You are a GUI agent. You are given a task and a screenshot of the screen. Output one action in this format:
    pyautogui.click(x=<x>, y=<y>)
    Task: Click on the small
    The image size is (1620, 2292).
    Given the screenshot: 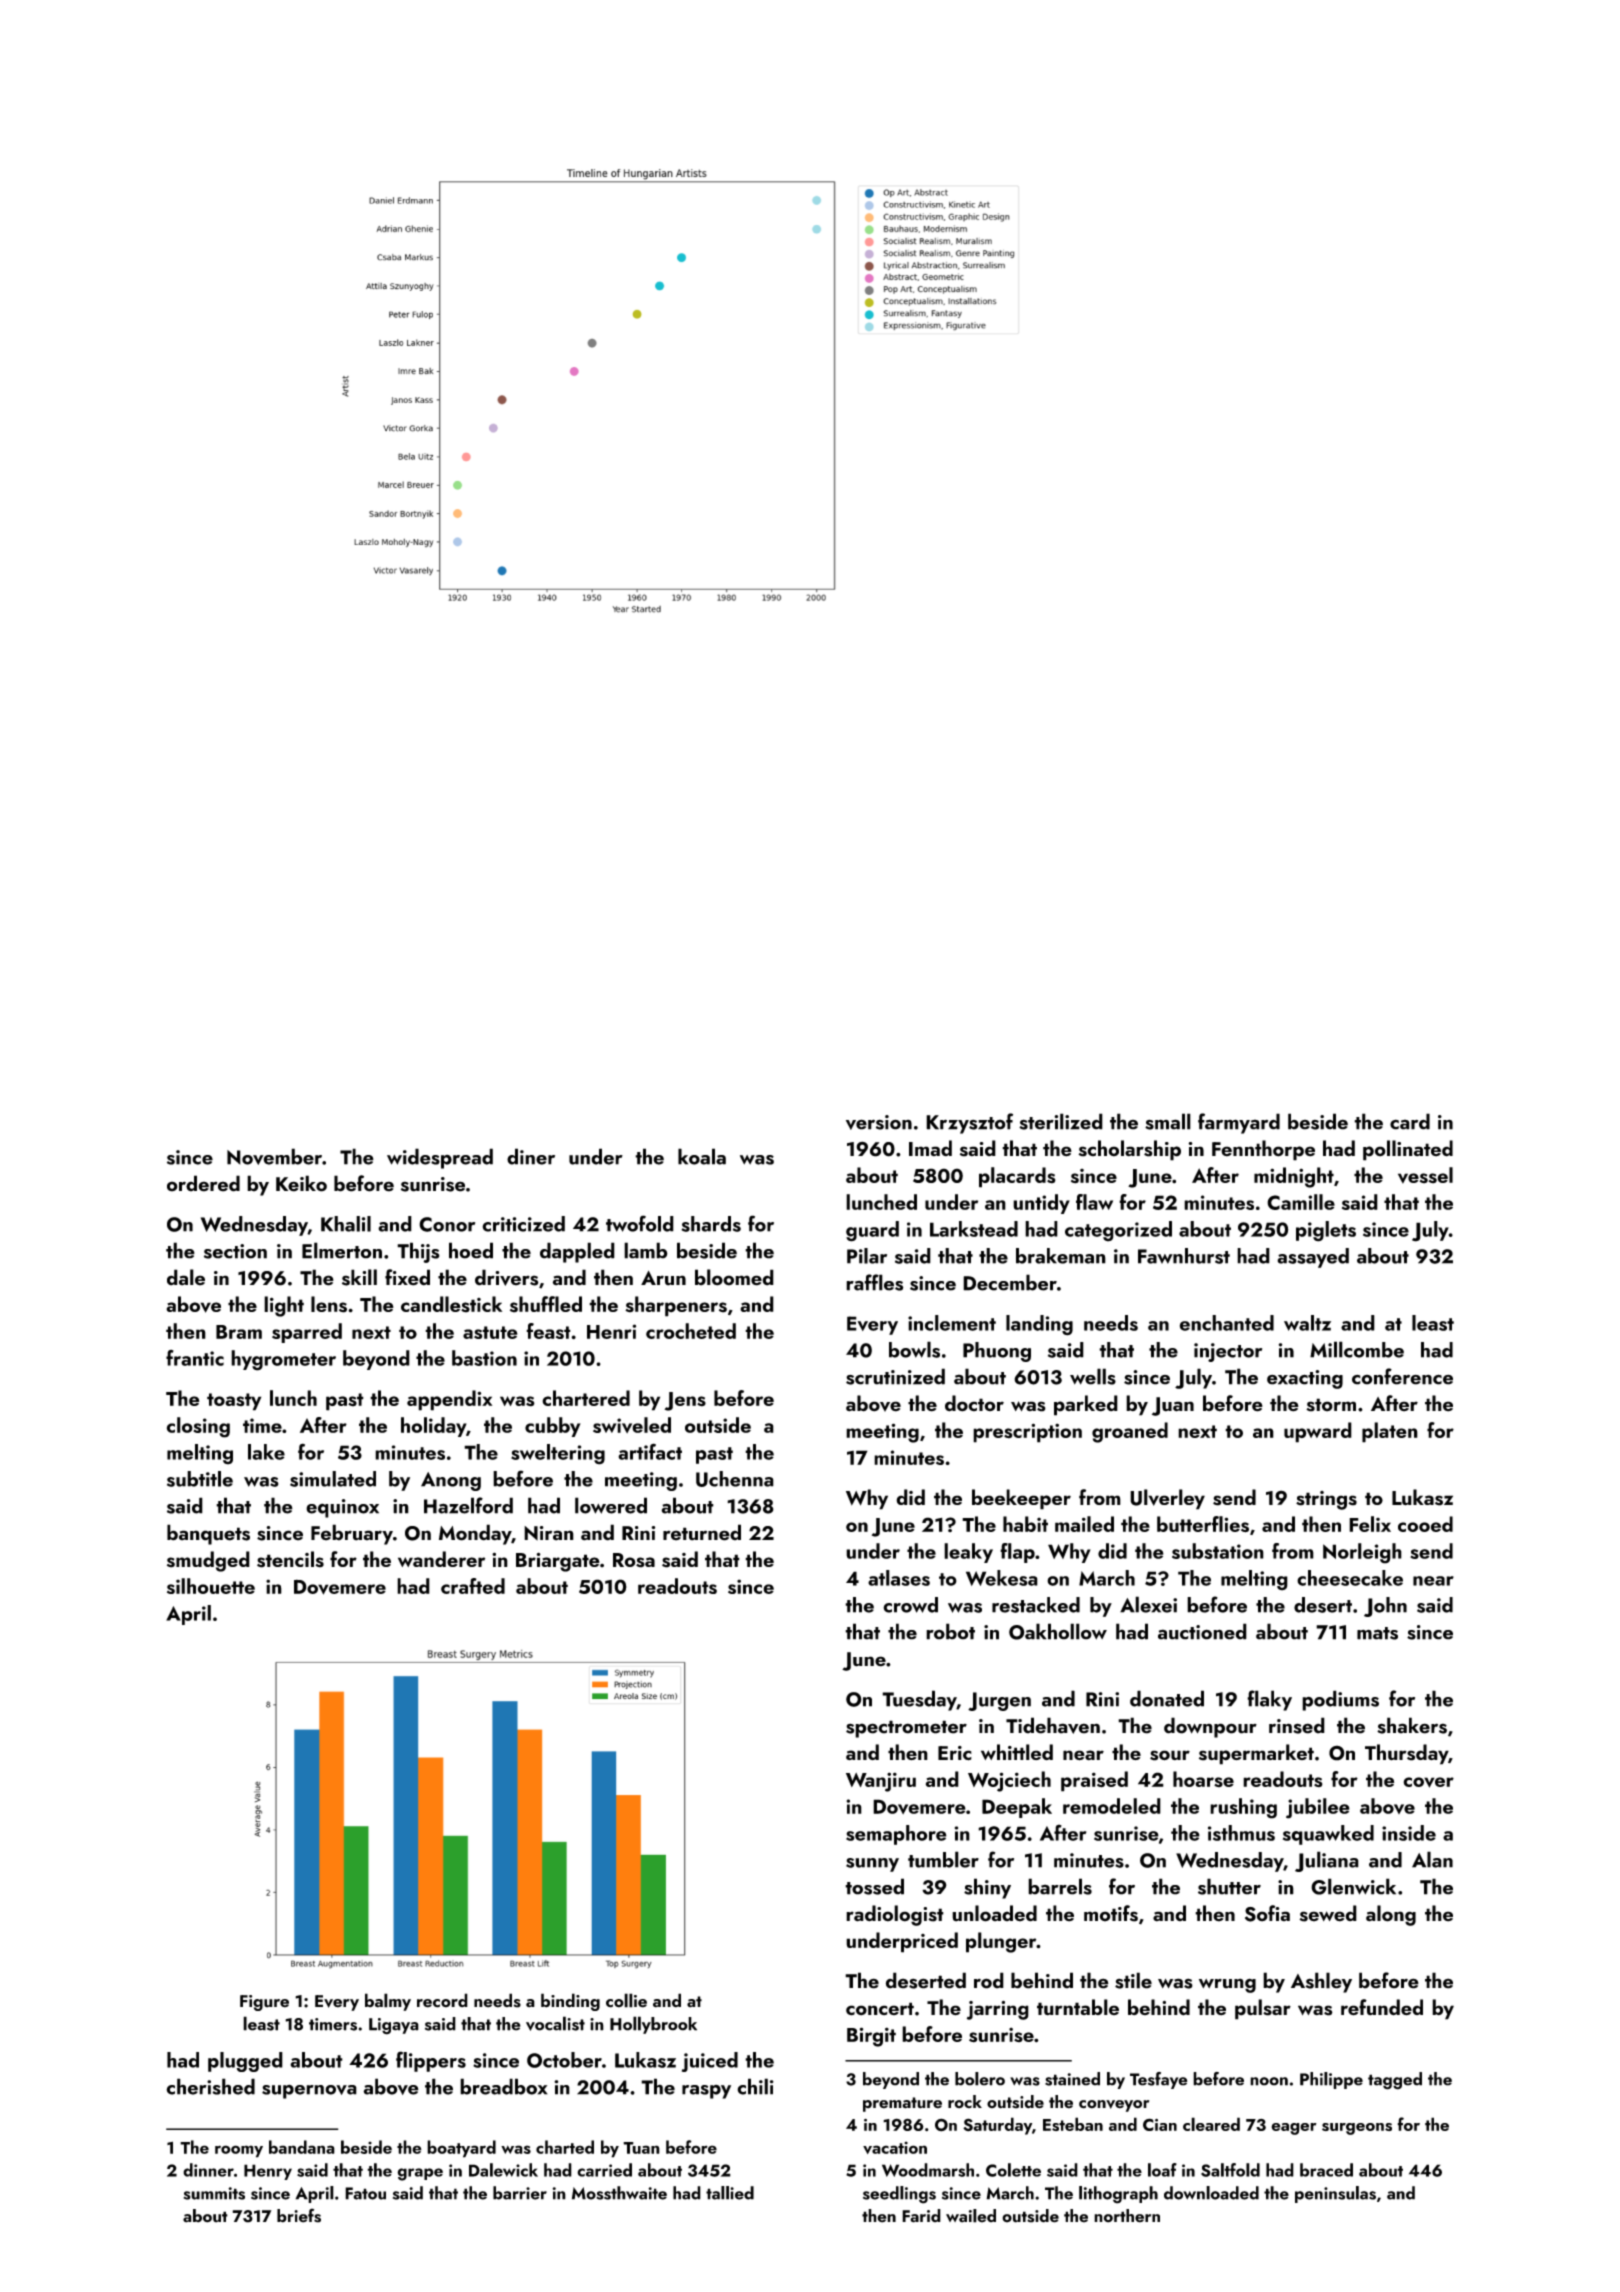 What is the action you would take?
    pyautogui.click(x=1168, y=1121)
